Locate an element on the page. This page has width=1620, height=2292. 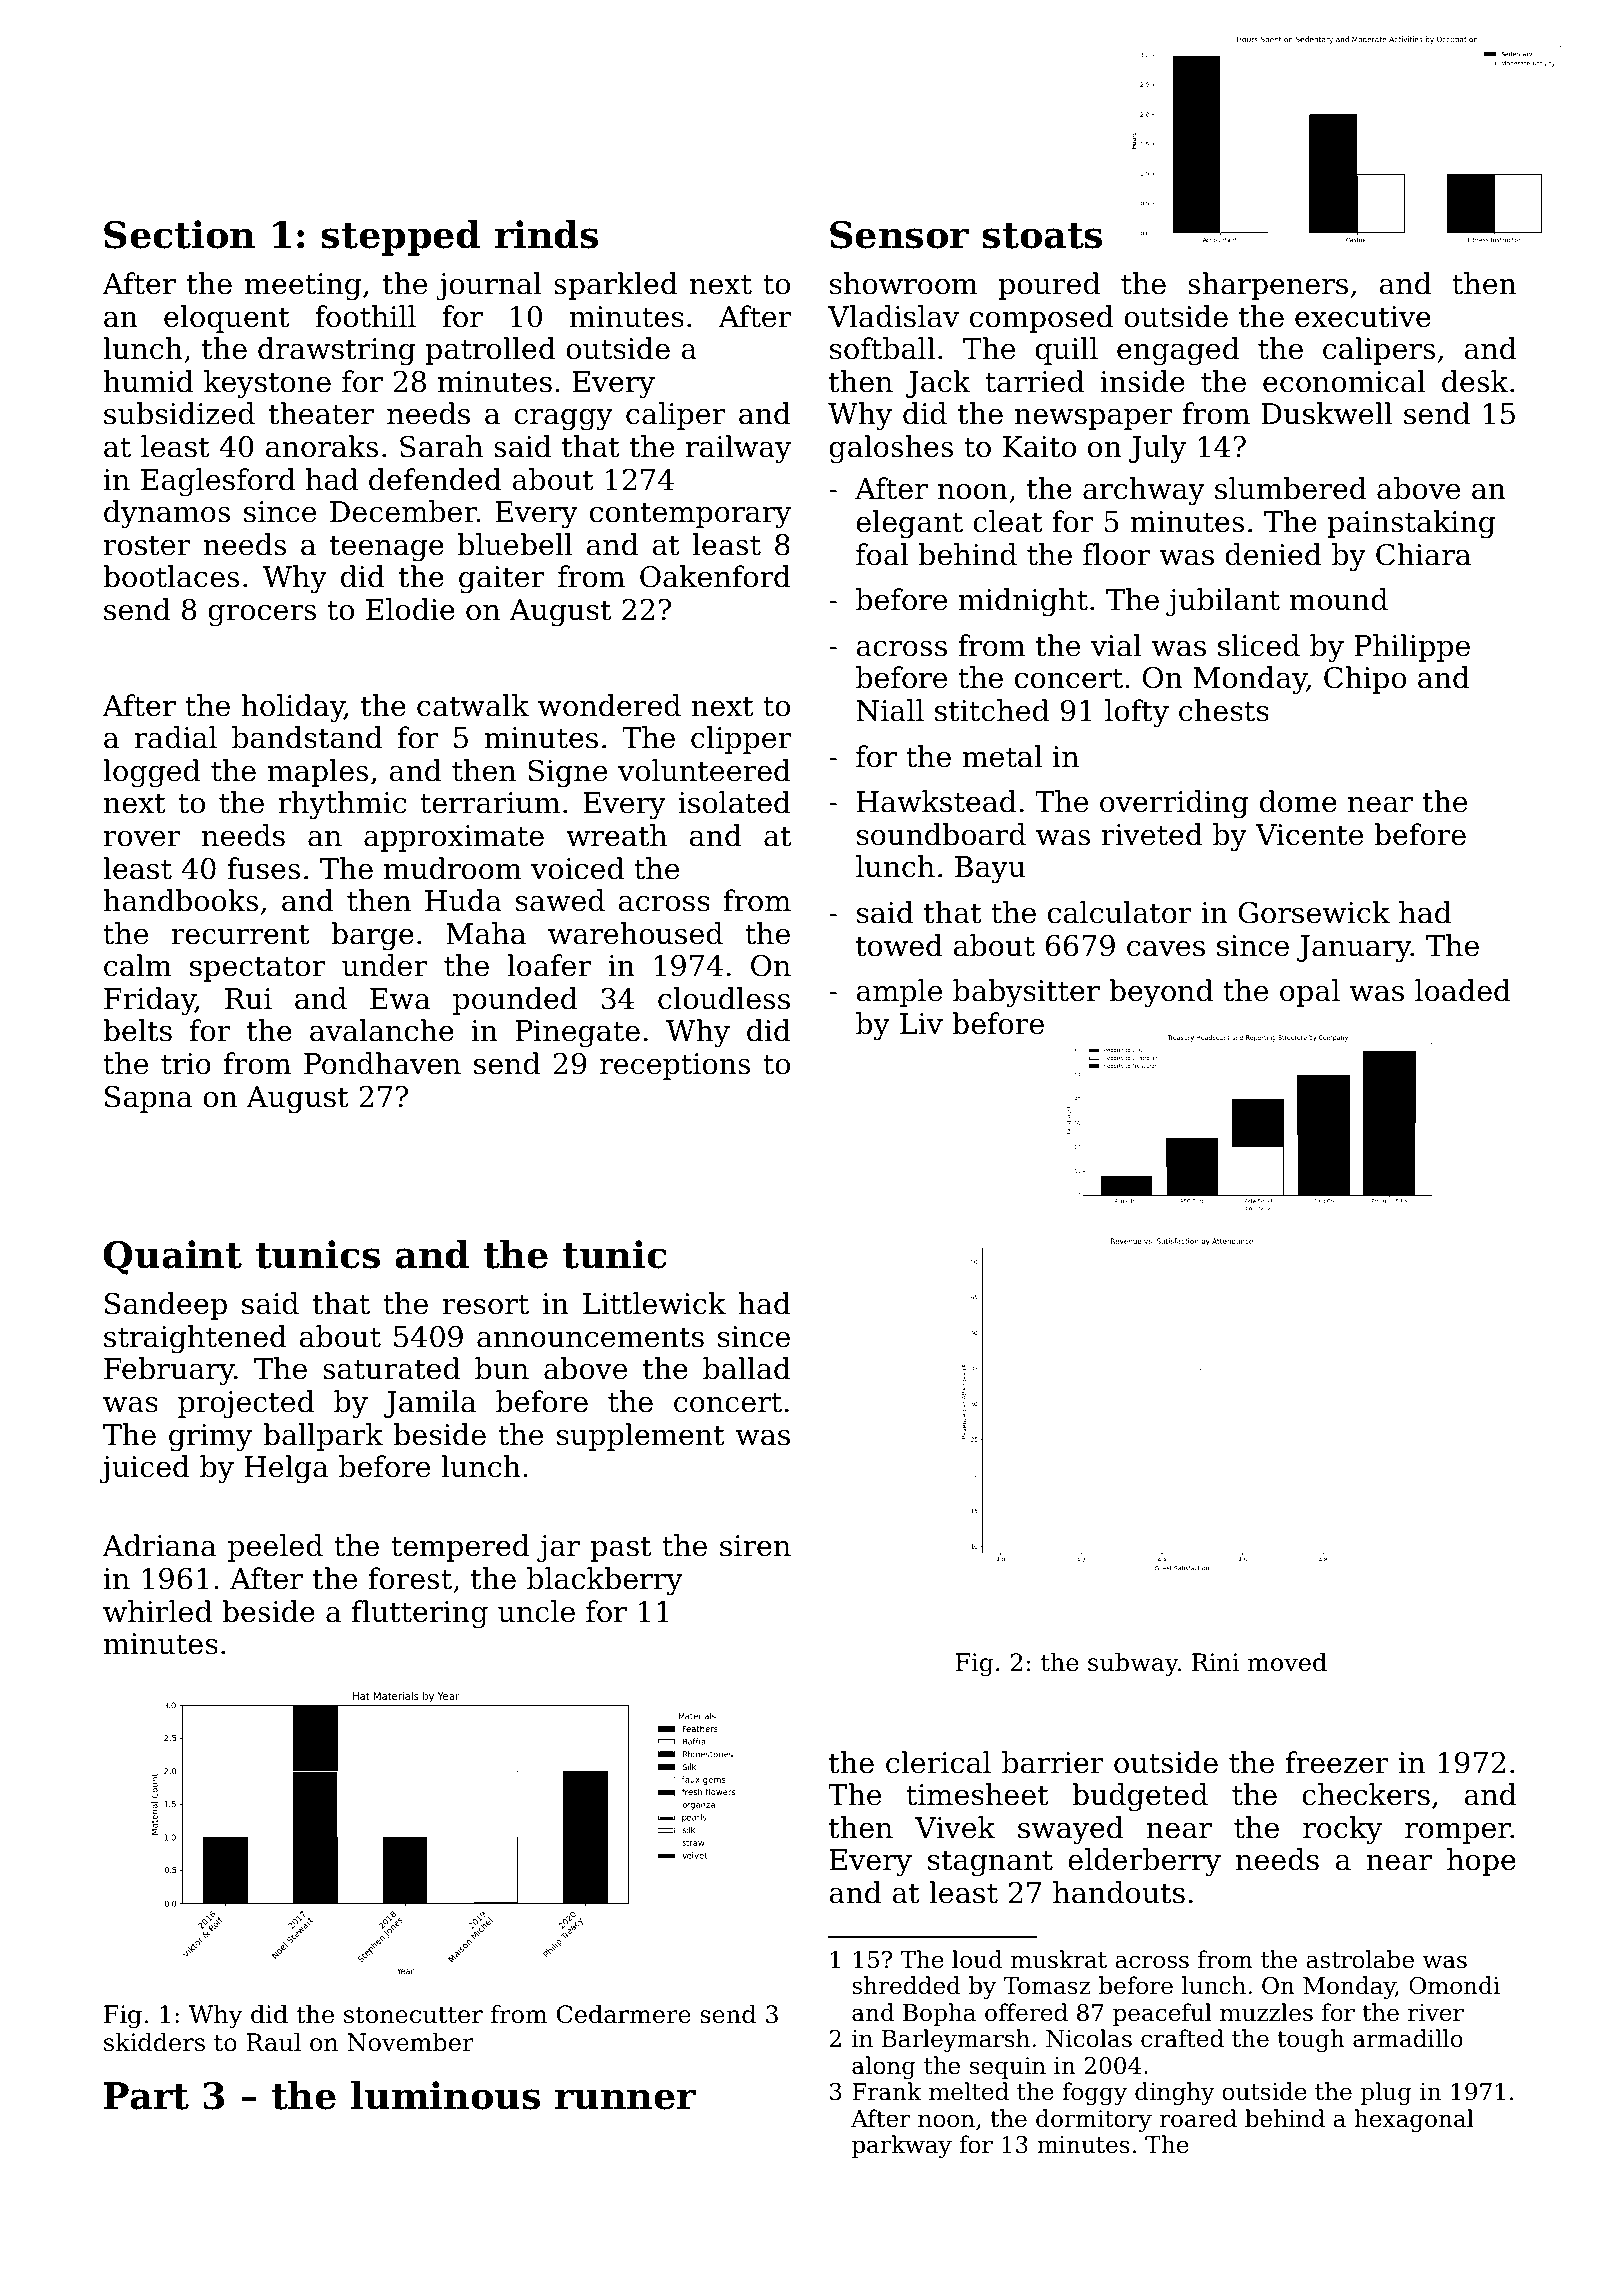
isolated is located at coordinates (735, 802).
